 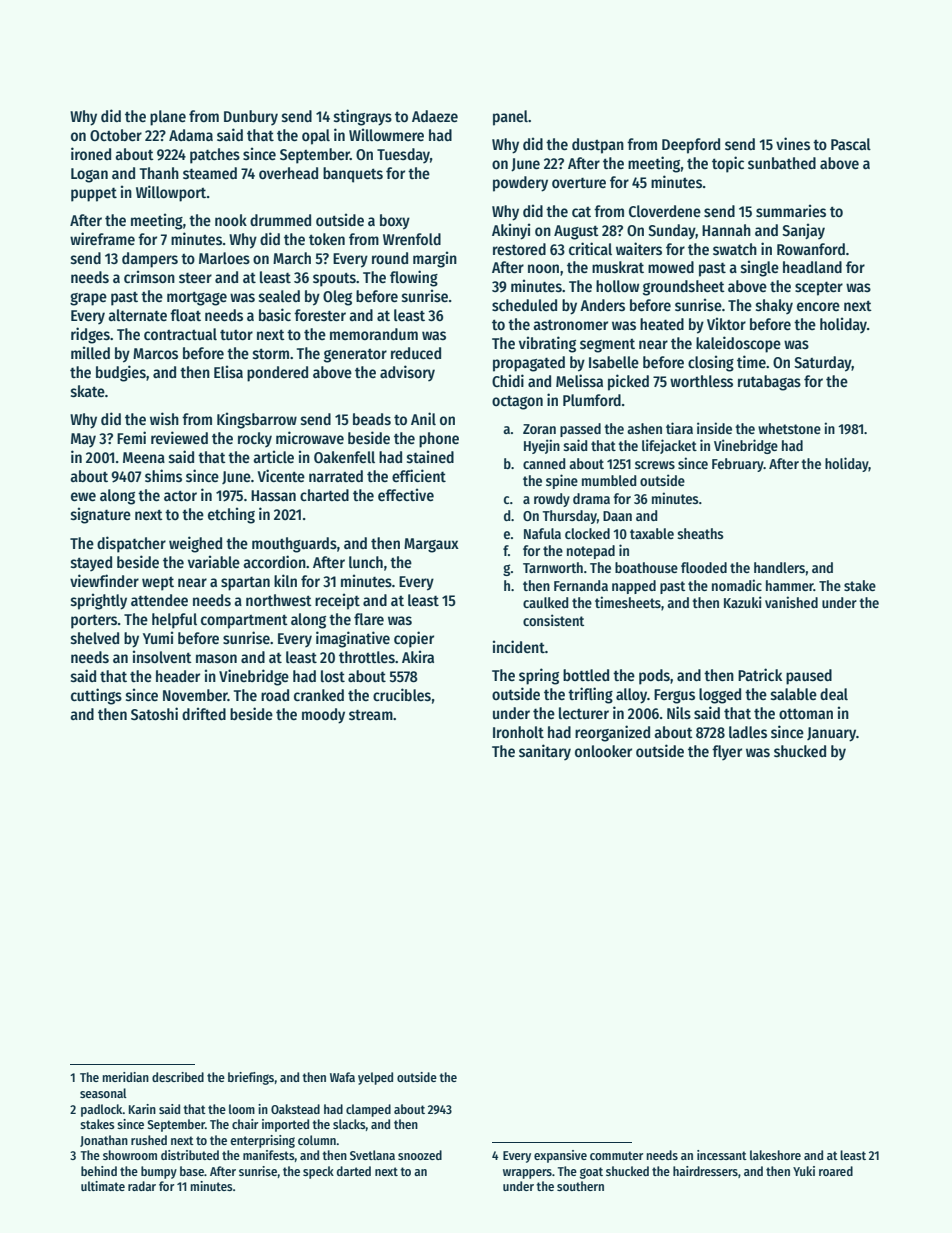 I want to click on southern, so click(x=580, y=1186).
